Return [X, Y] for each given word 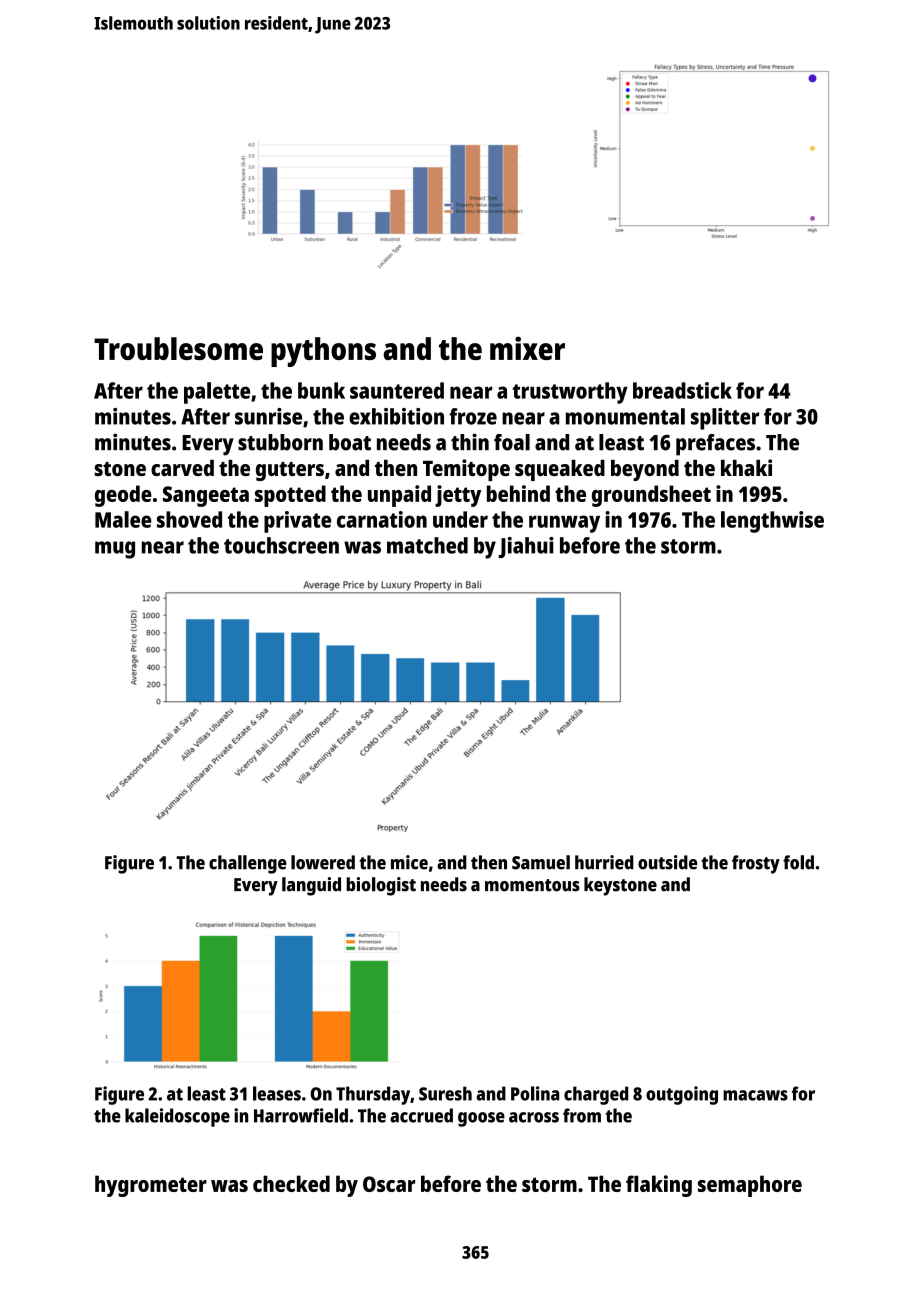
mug [115, 550]
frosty [756, 864]
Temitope [466, 470]
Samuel [541, 862]
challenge [248, 864]
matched [427, 545]
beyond [645, 470]
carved [182, 468]
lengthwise [772, 522]
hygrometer [151, 1186]
